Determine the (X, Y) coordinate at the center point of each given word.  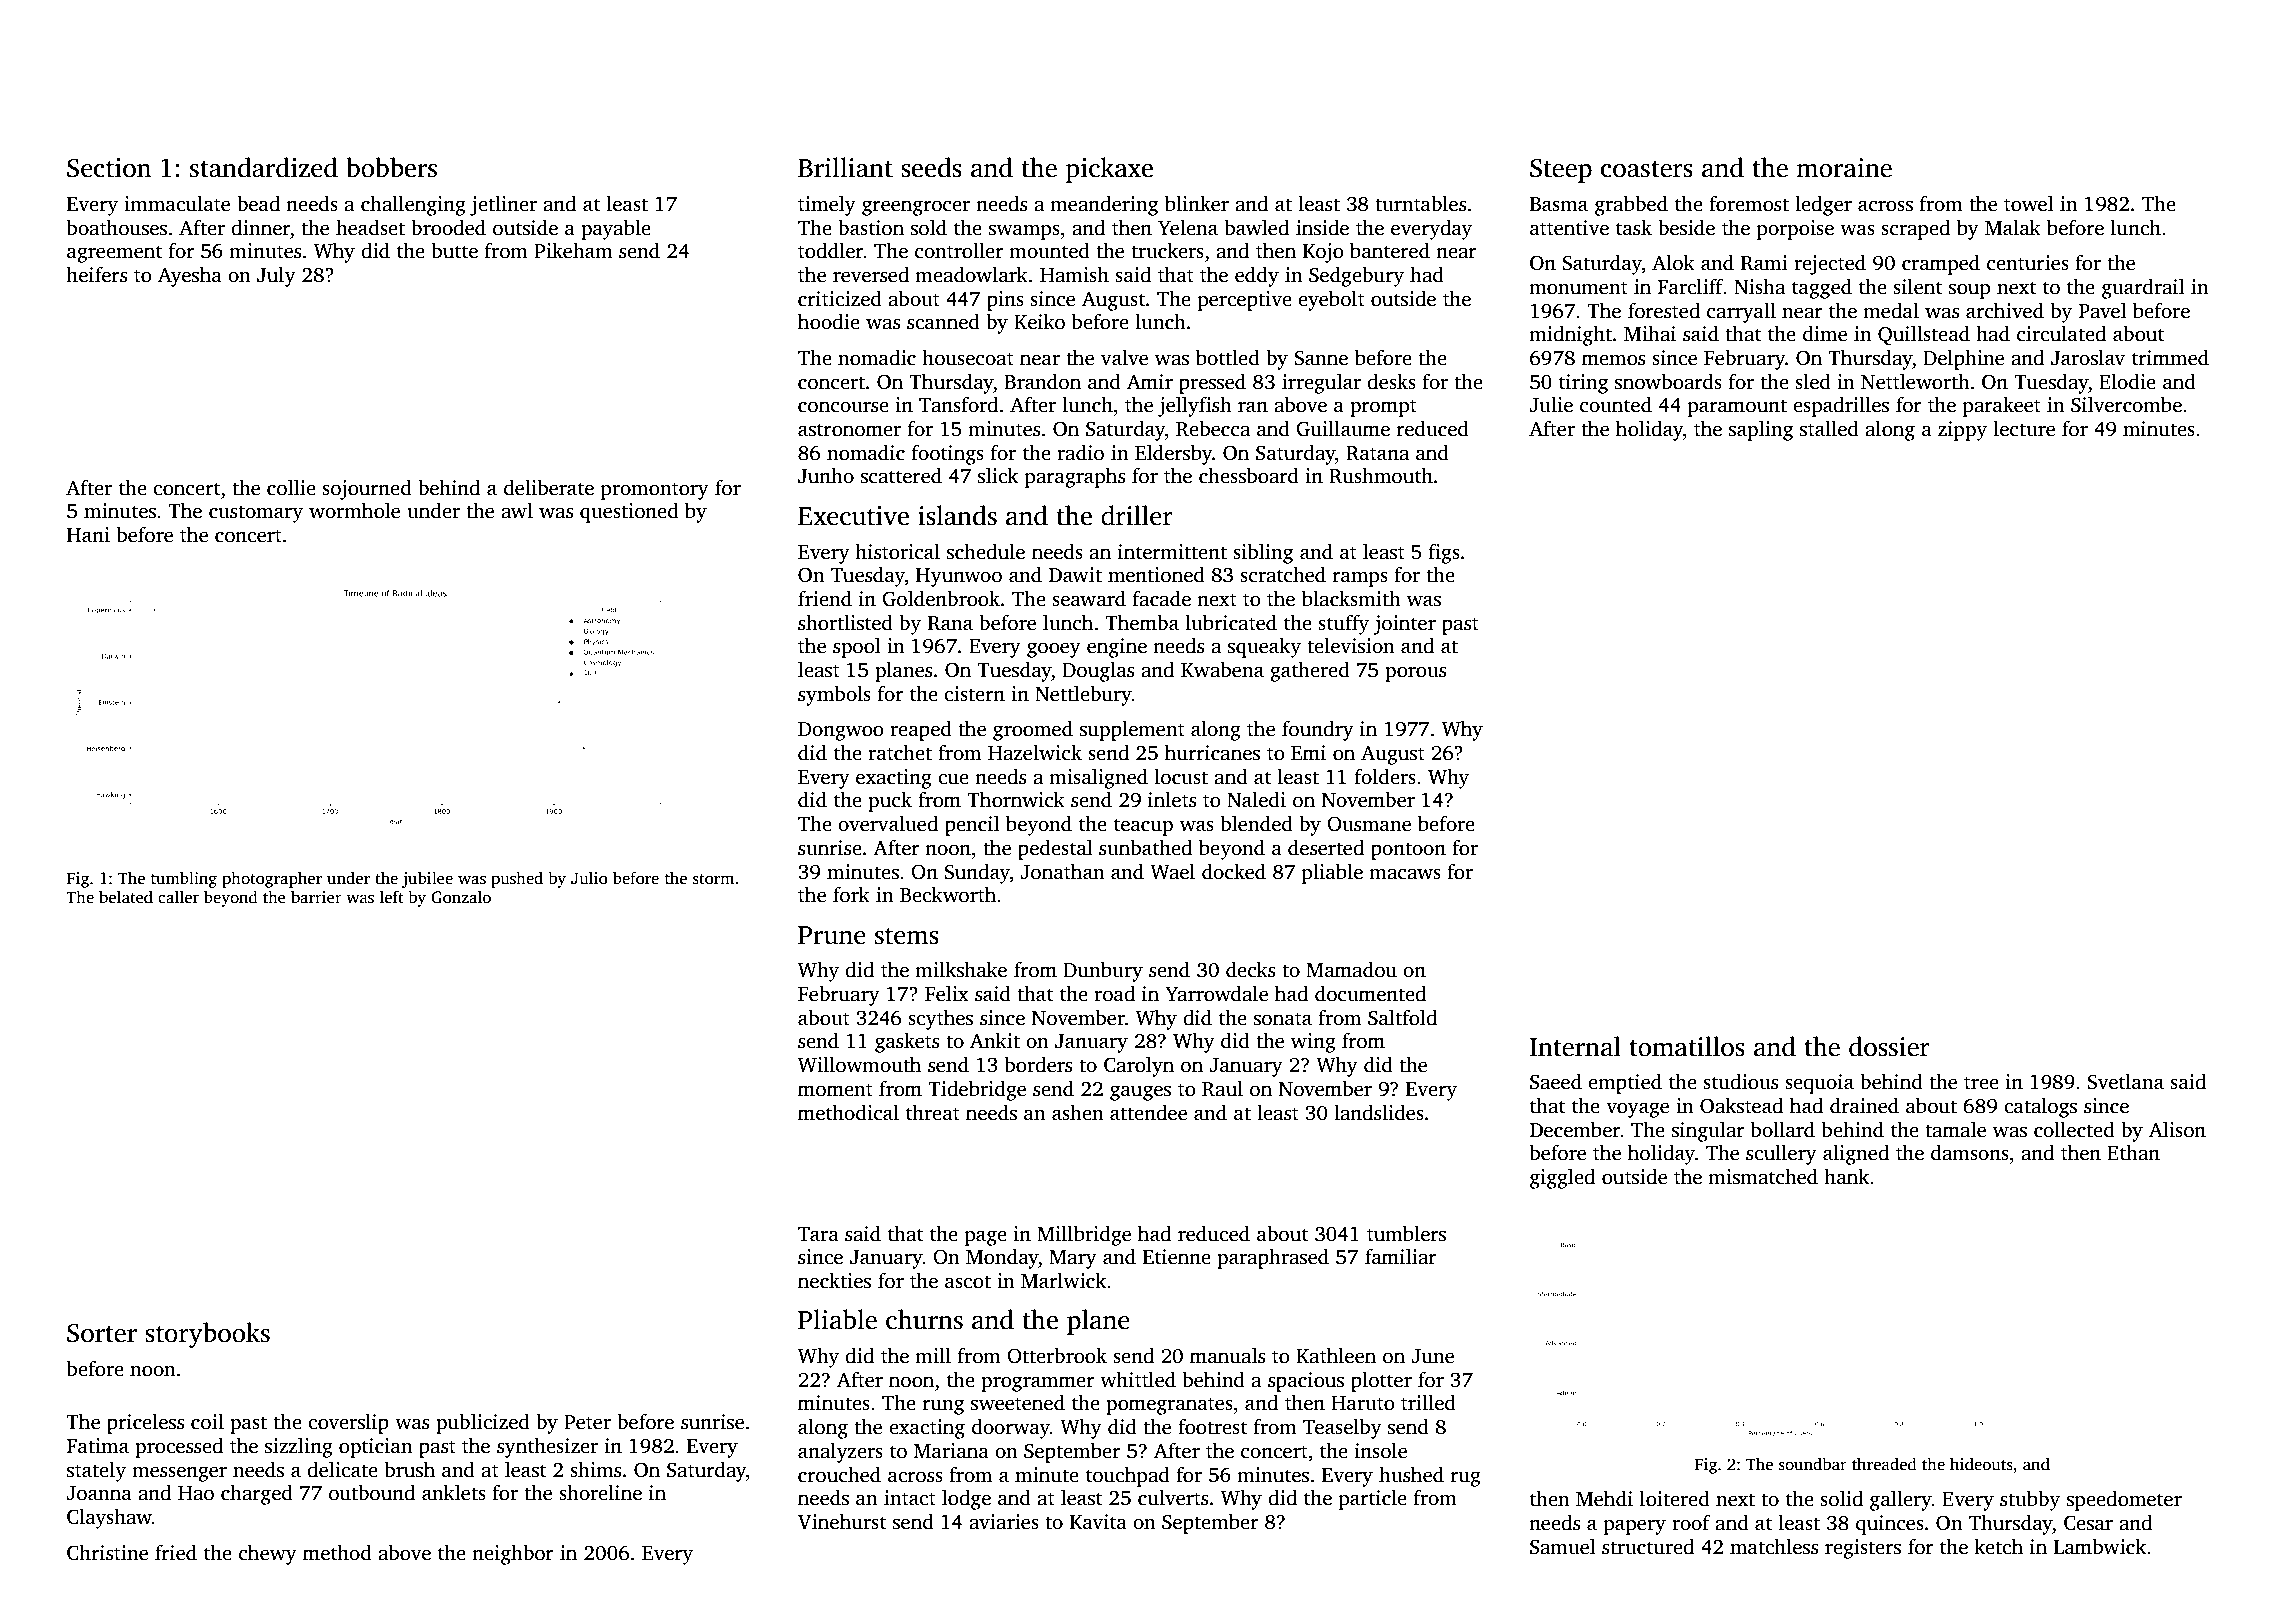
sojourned (367, 489)
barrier (316, 896)
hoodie (829, 321)
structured (1648, 1547)
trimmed (2170, 357)
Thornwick (1016, 799)
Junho (826, 476)
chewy (268, 1554)
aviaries (1004, 1522)
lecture (2024, 428)
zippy (1962, 431)
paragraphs (1075, 477)
